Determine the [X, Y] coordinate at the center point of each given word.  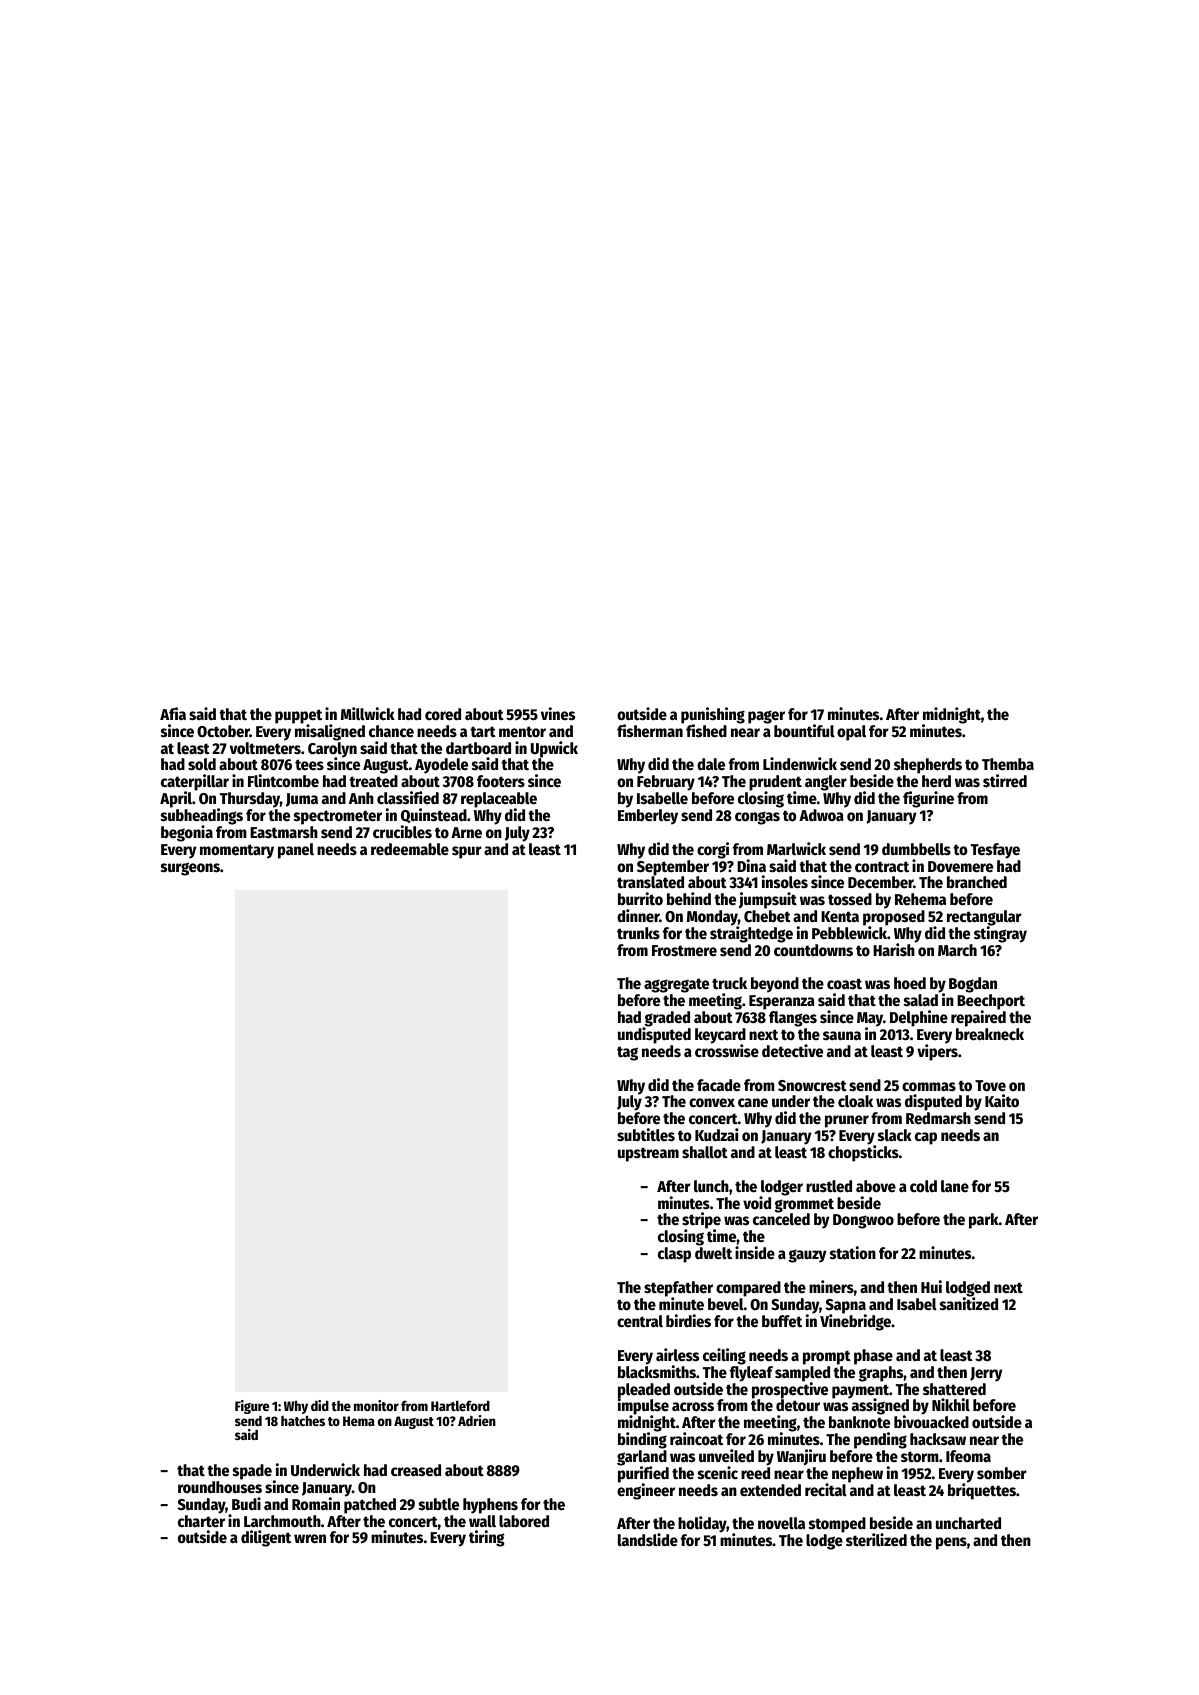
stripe [701, 1221]
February [666, 783]
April [176, 800]
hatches [303, 1420]
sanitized [969, 1304]
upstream [648, 1154]
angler [826, 783]
